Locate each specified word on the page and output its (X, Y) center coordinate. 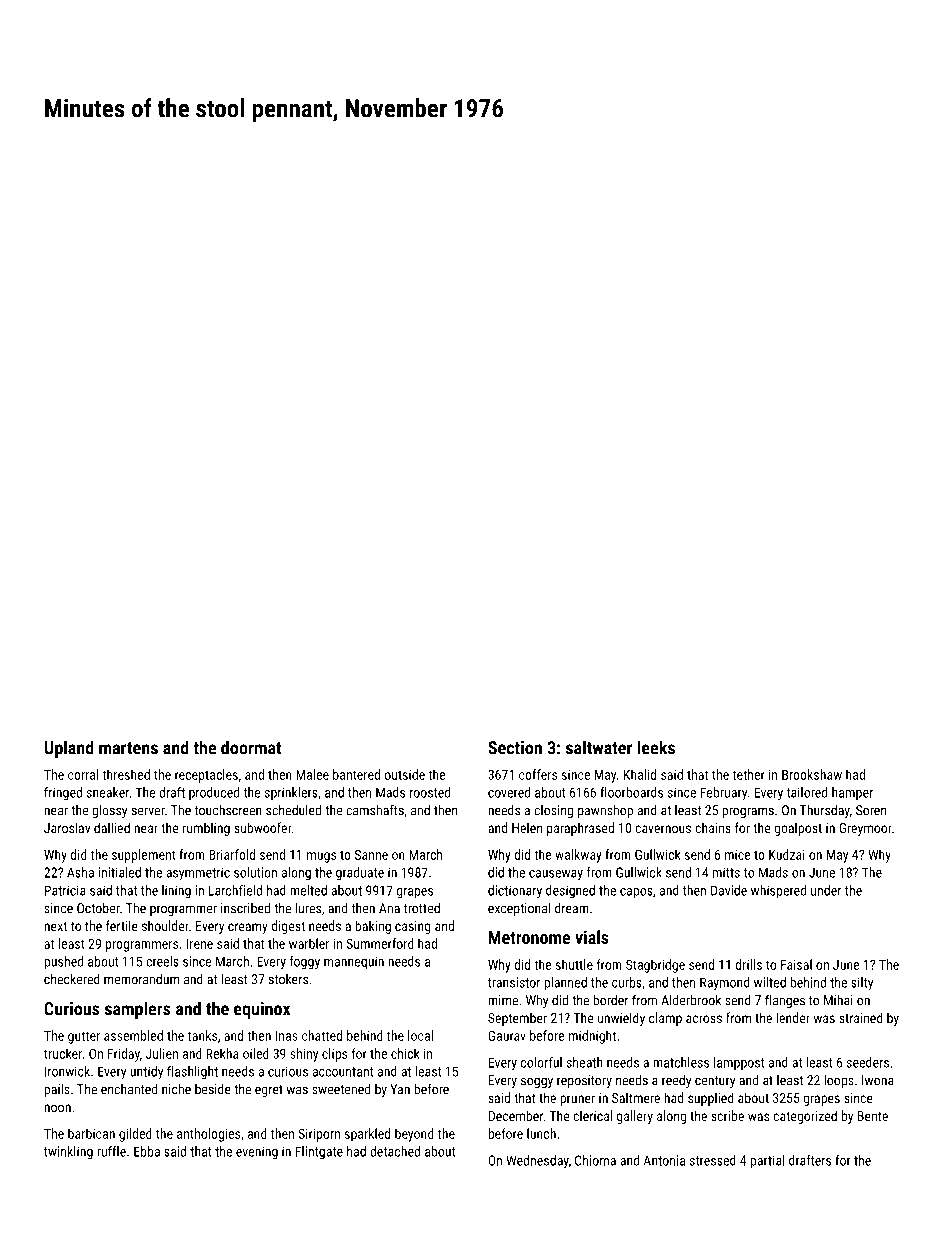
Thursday (825, 811)
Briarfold (232, 854)
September (517, 1019)
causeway (556, 875)
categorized (805, 1117)
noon (57, 1108)
